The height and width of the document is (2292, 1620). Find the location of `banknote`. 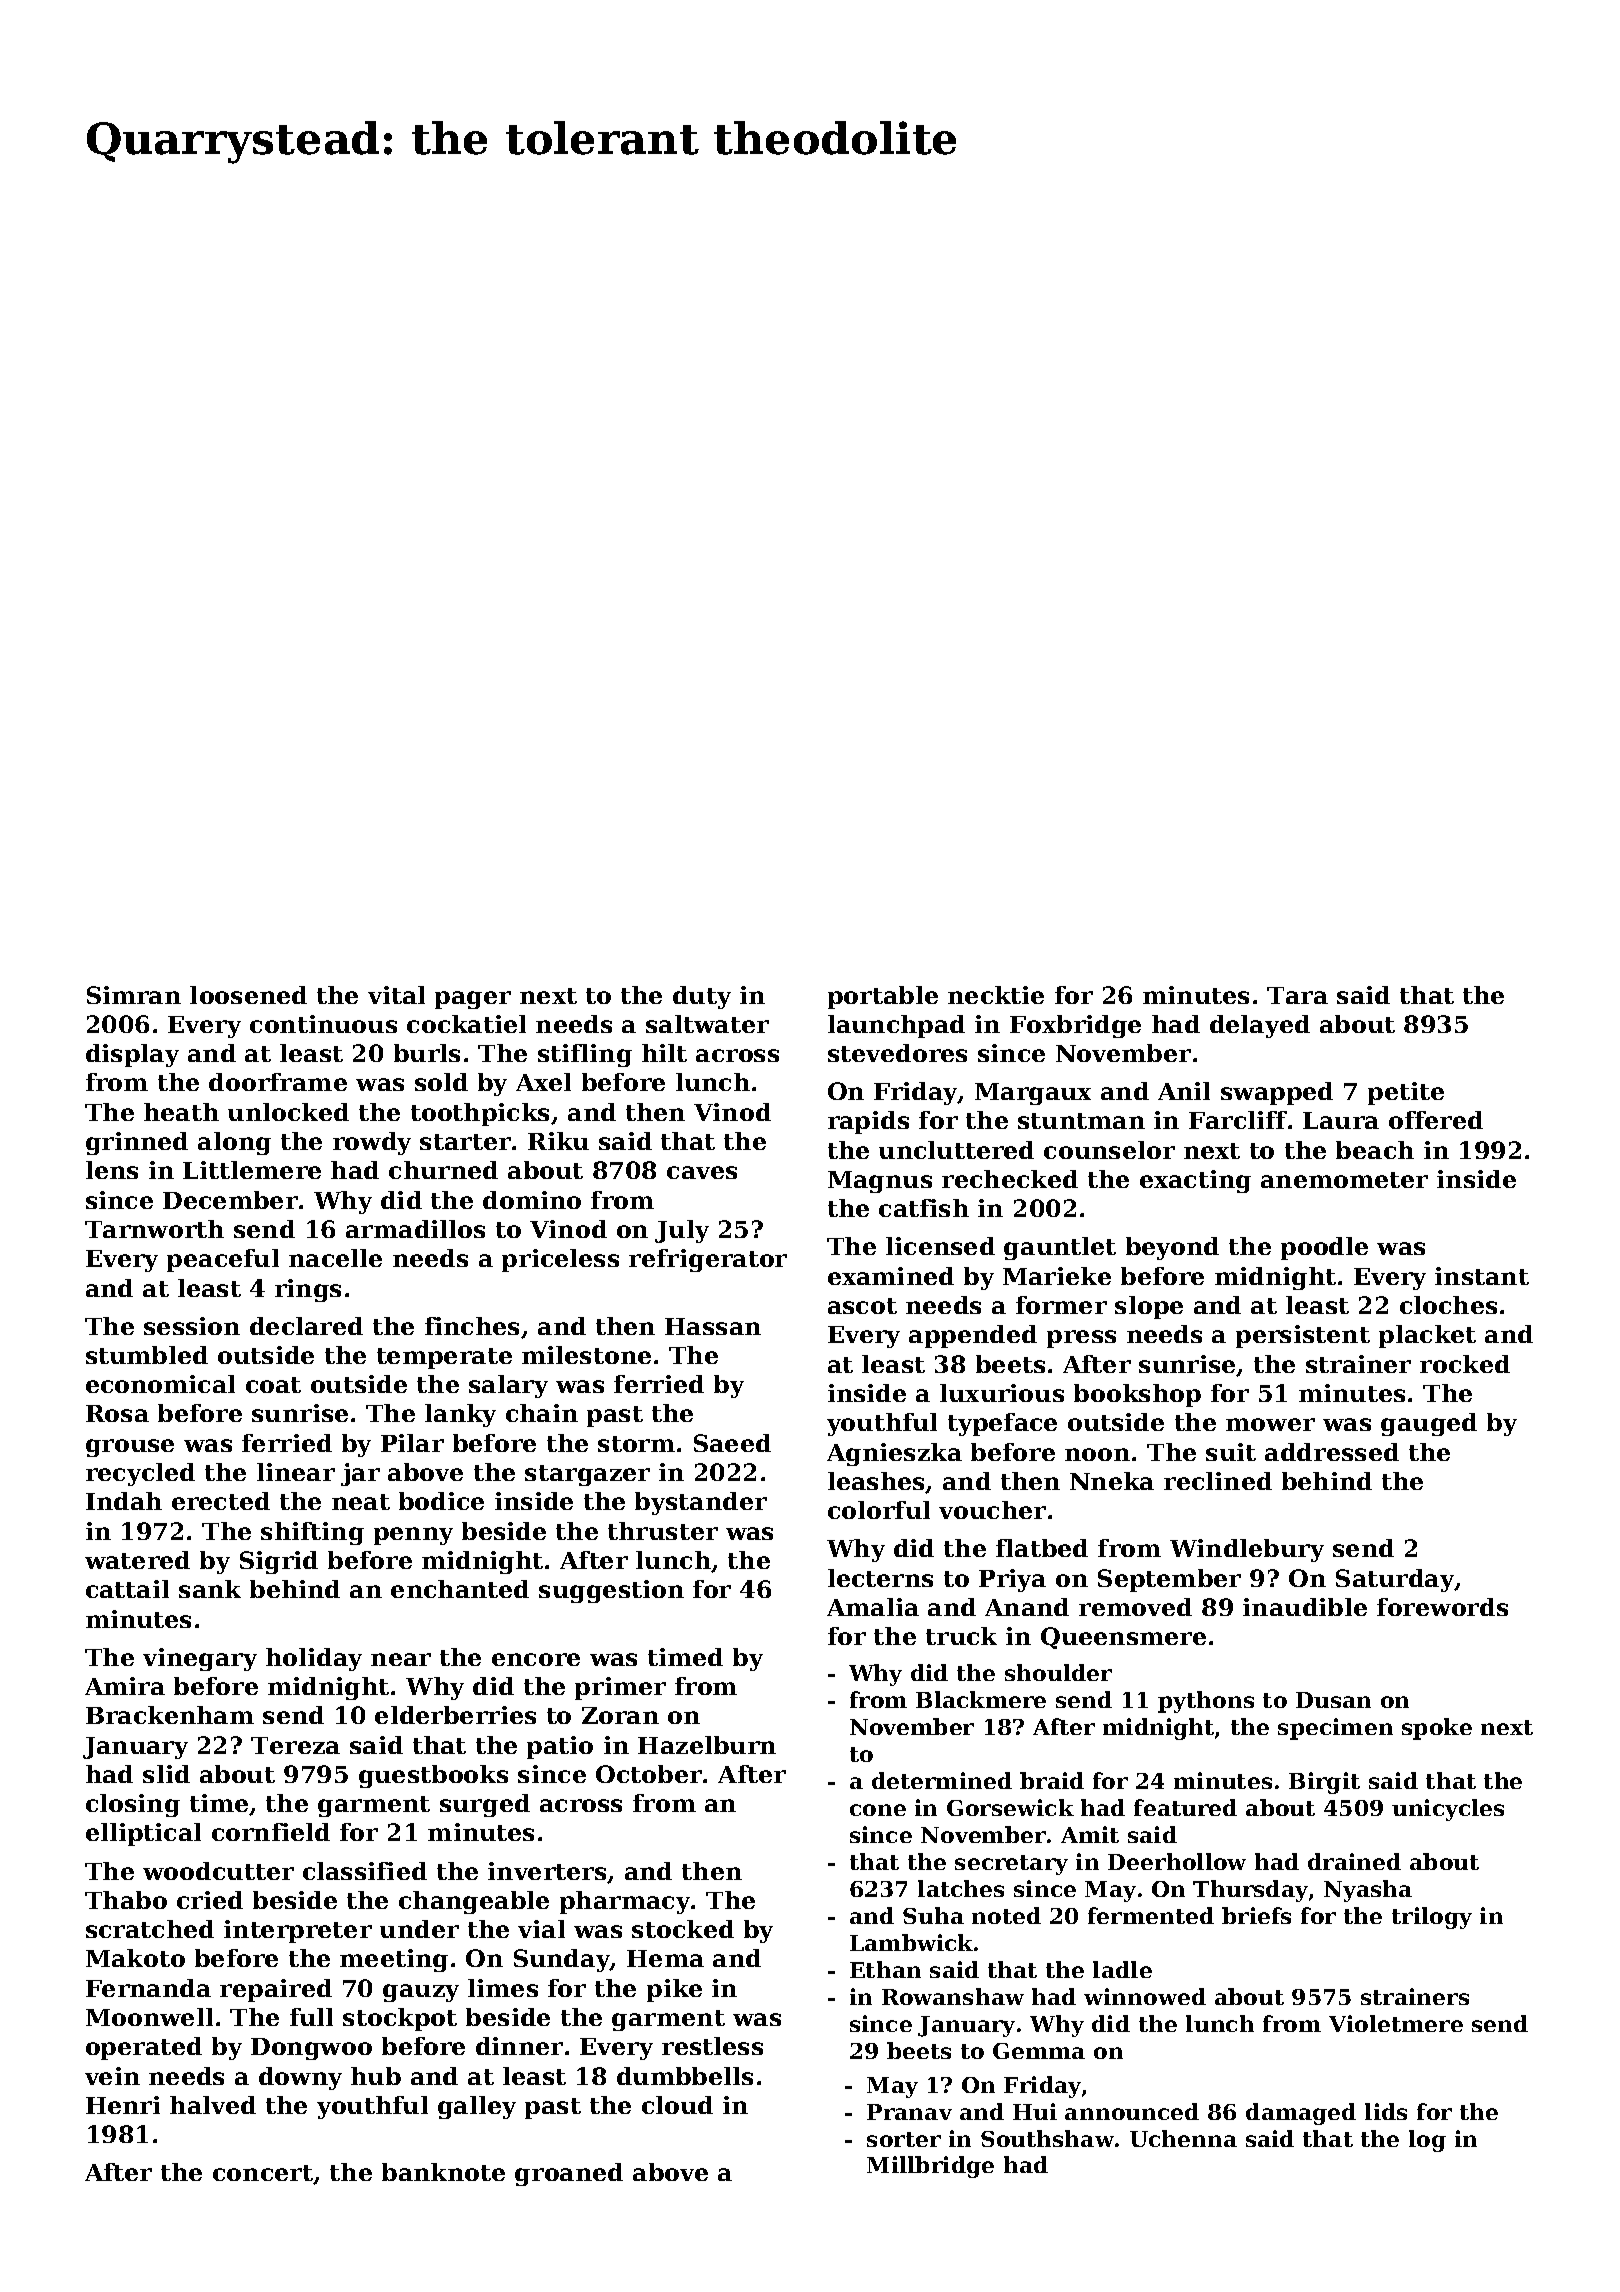

banknote is located at coordinates (443, 2172).
